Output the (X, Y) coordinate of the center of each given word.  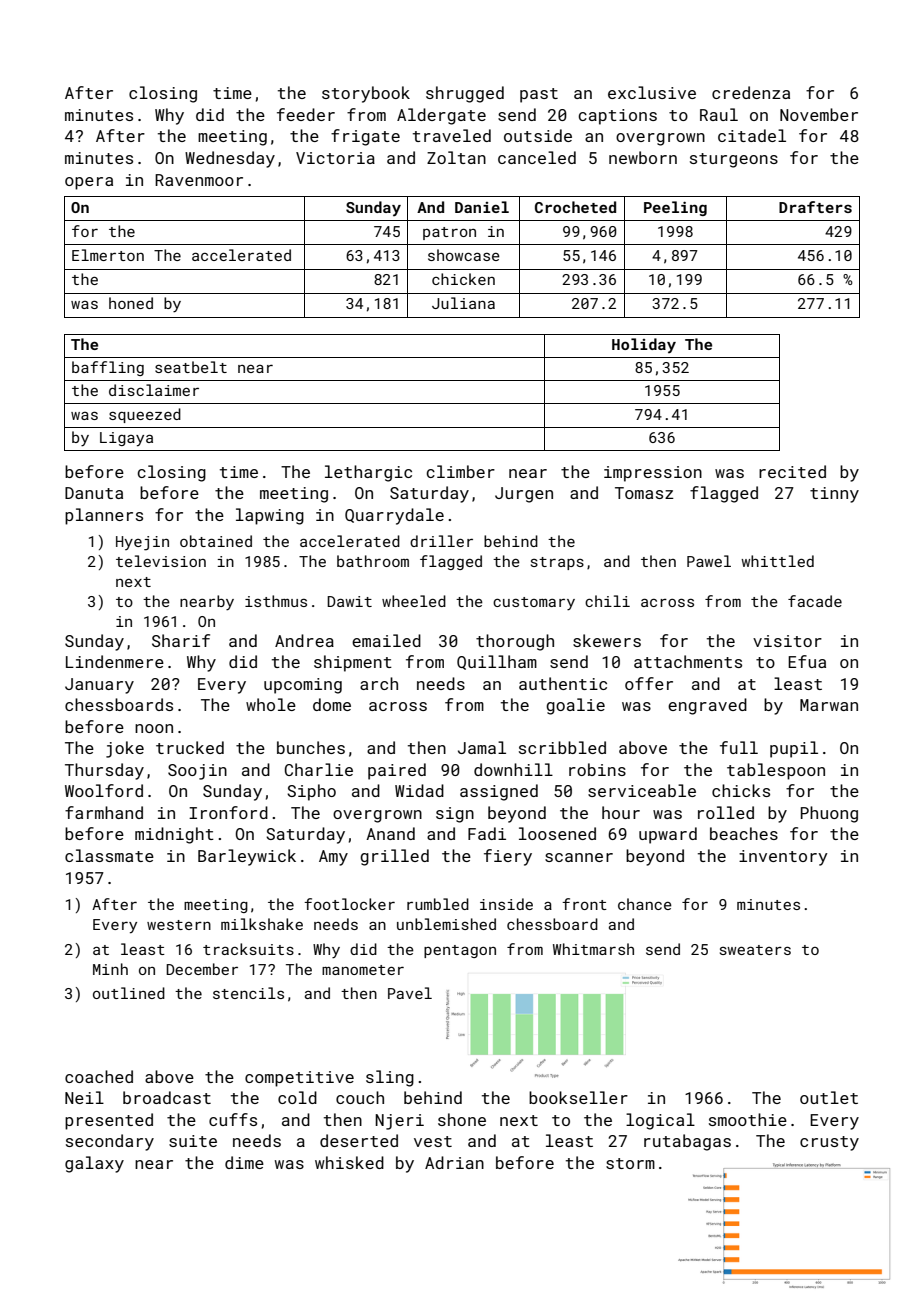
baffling (108, 368)
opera (89, 183)
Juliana (463, 303)
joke (125, 749)
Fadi (487, 833)
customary (534, 604)
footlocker (349, 904)
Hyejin (142, 543)
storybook (366, 94)
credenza (751, 92)
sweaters (755, 950)
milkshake (262, 924)
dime (244, 1162)
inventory (783, 858)
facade (815, 601)
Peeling (675, 208)
